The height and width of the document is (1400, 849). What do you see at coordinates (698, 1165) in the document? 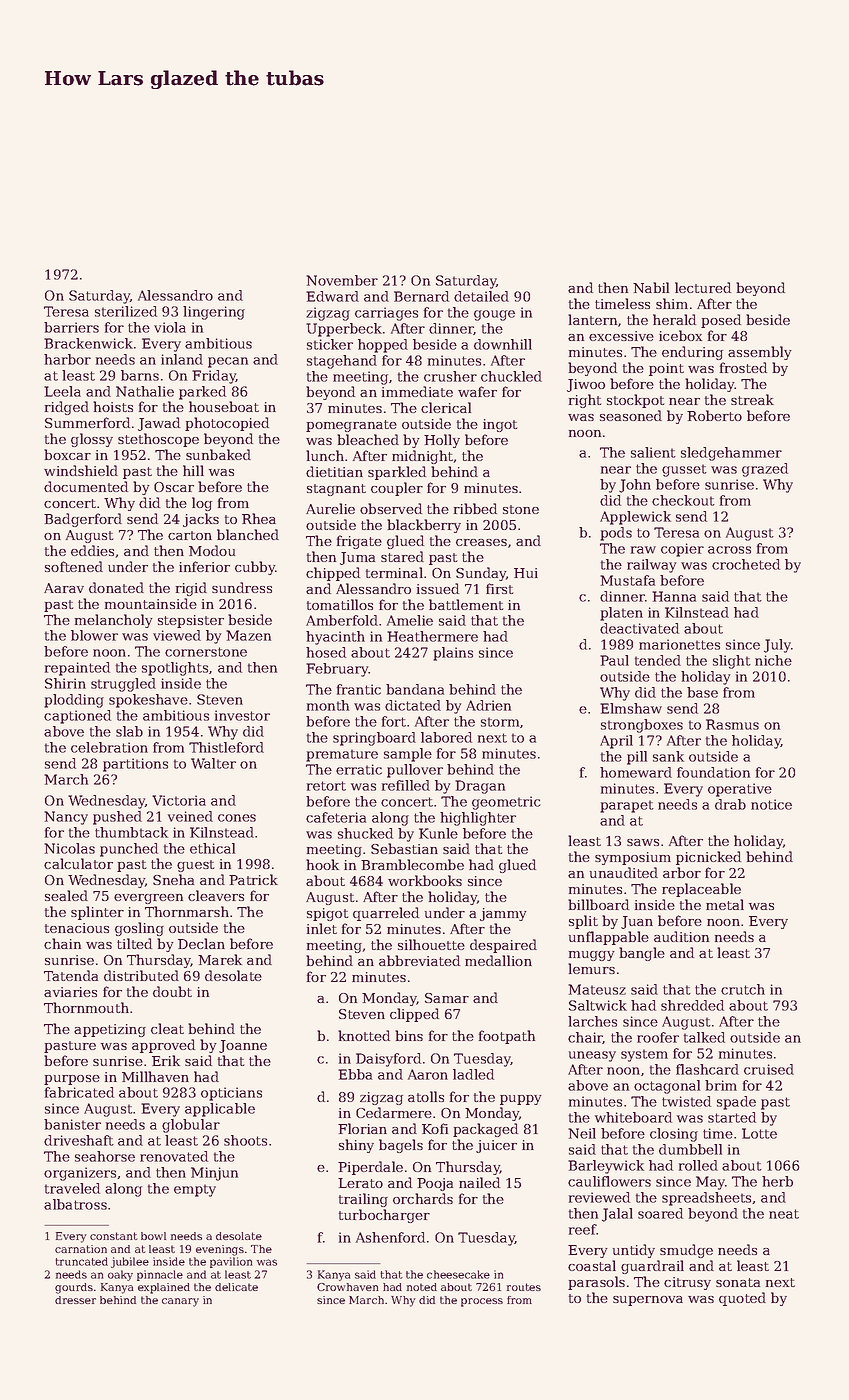
I see `rolled` at bounding box center [698, 1165].
